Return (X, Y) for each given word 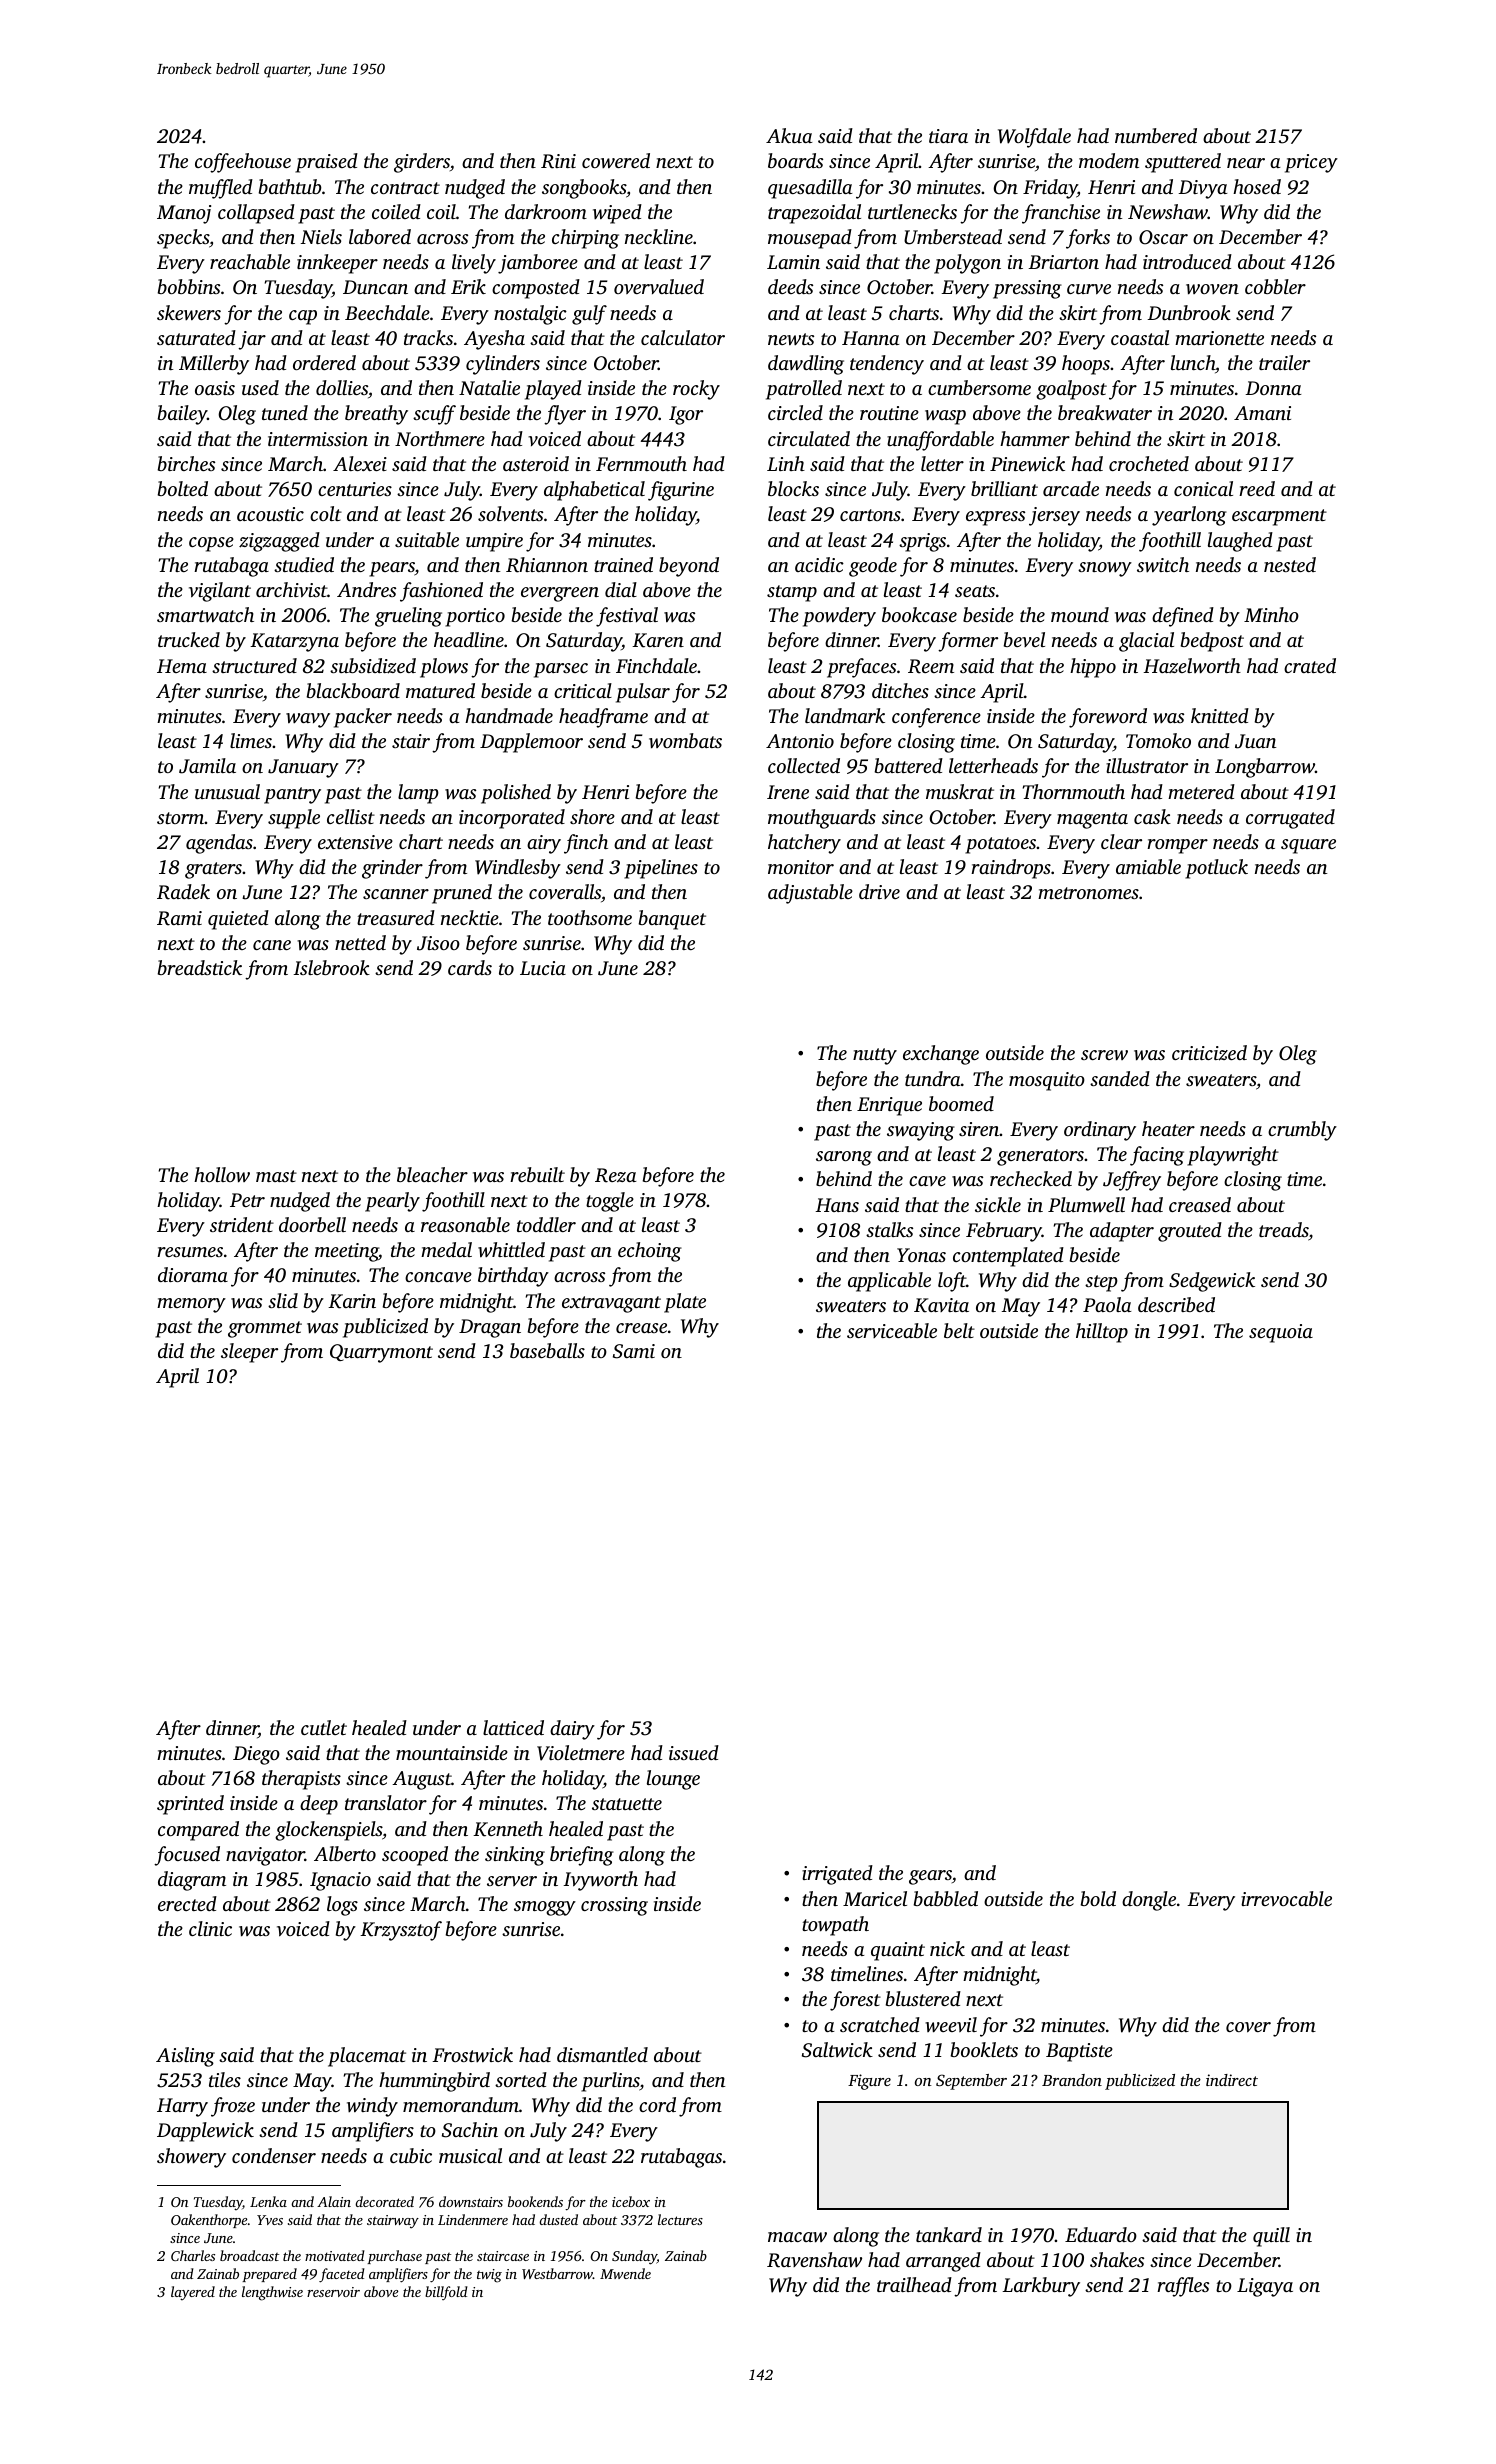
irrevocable (1286, 1898)
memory (191, 1305)
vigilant (220, 592)
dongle (1149, 1901)
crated (1310, 665)
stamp (792, 593)
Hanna (871, 338)
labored (380, 236)
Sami (634, 1351)
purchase (394, 2257)
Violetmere (581, 1753)
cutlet (324, 1727)
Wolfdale (1034, 138)
